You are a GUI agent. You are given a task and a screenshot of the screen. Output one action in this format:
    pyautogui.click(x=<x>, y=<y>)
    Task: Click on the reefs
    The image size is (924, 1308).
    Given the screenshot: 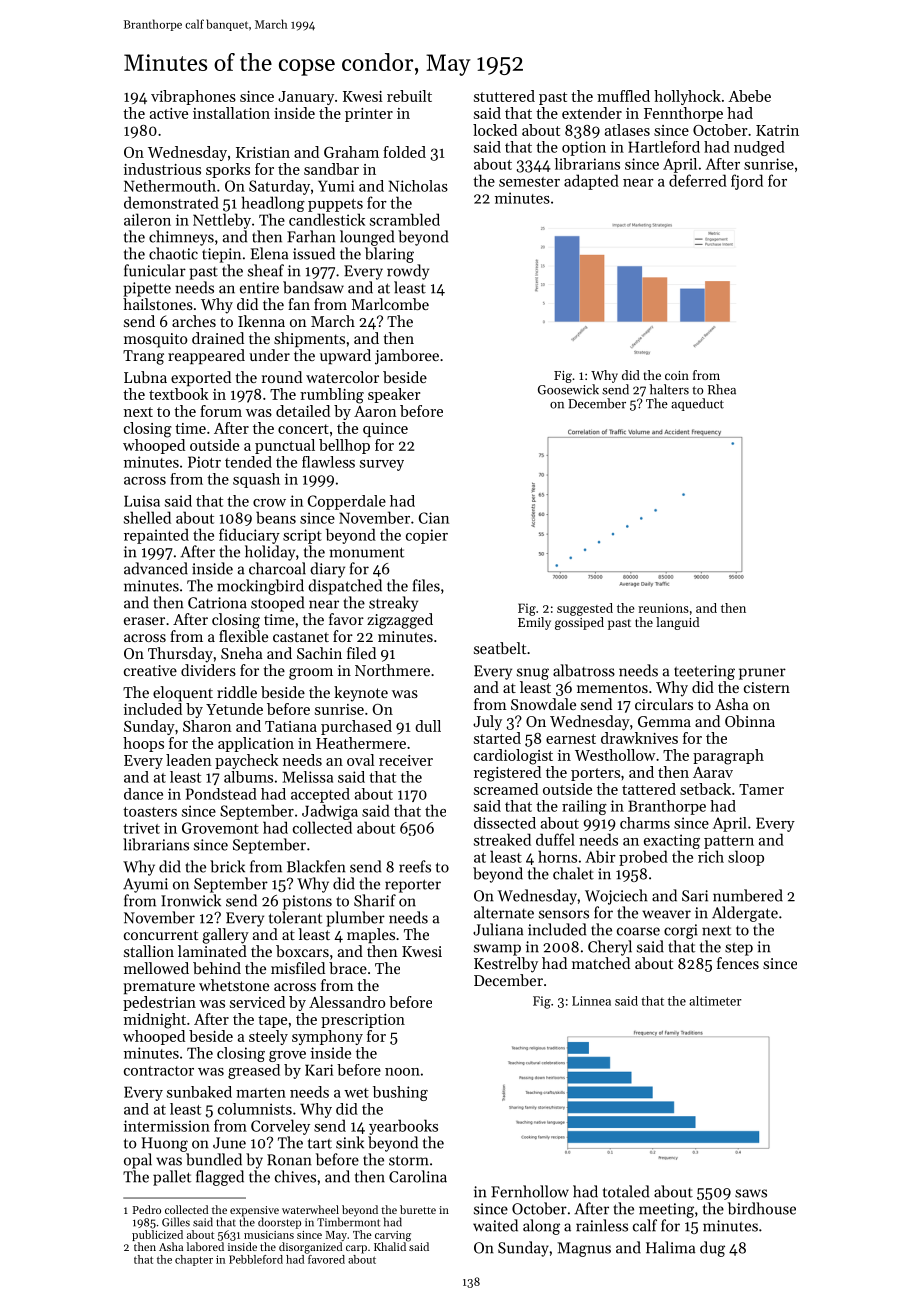 What is the action you would take?
    pyautogui.click(x=415, y=866)
